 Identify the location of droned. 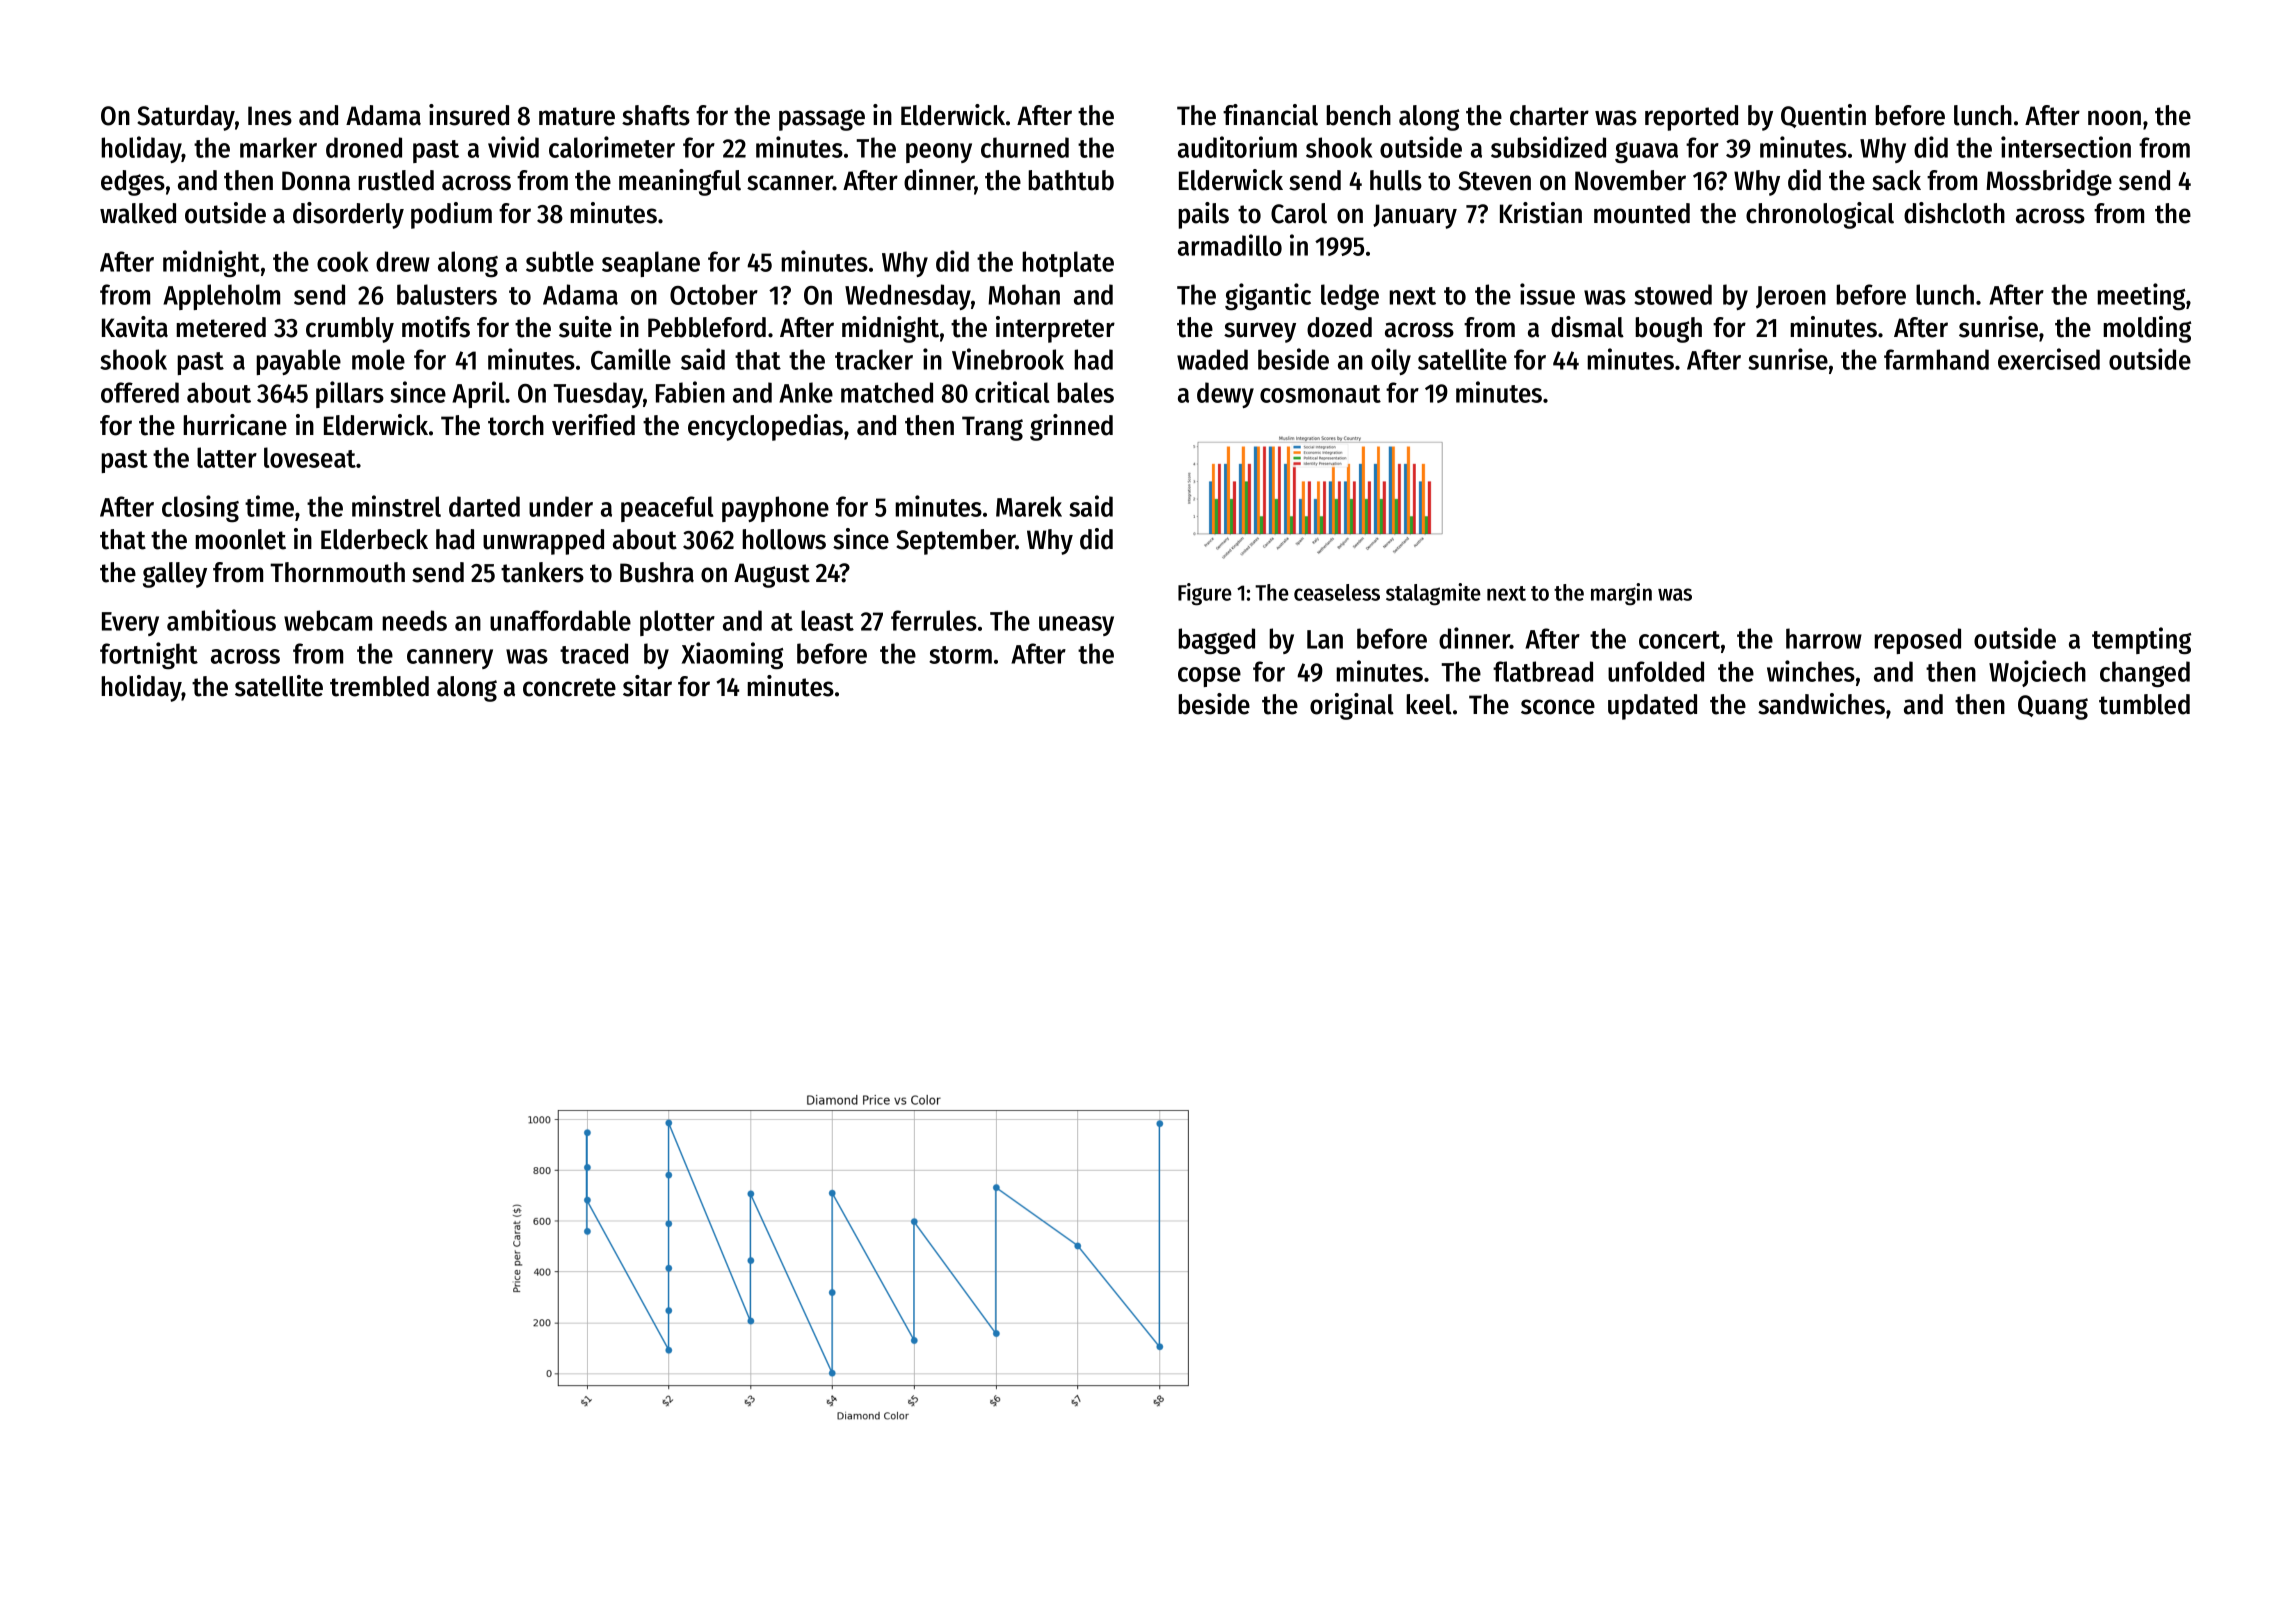
(364, 147).
